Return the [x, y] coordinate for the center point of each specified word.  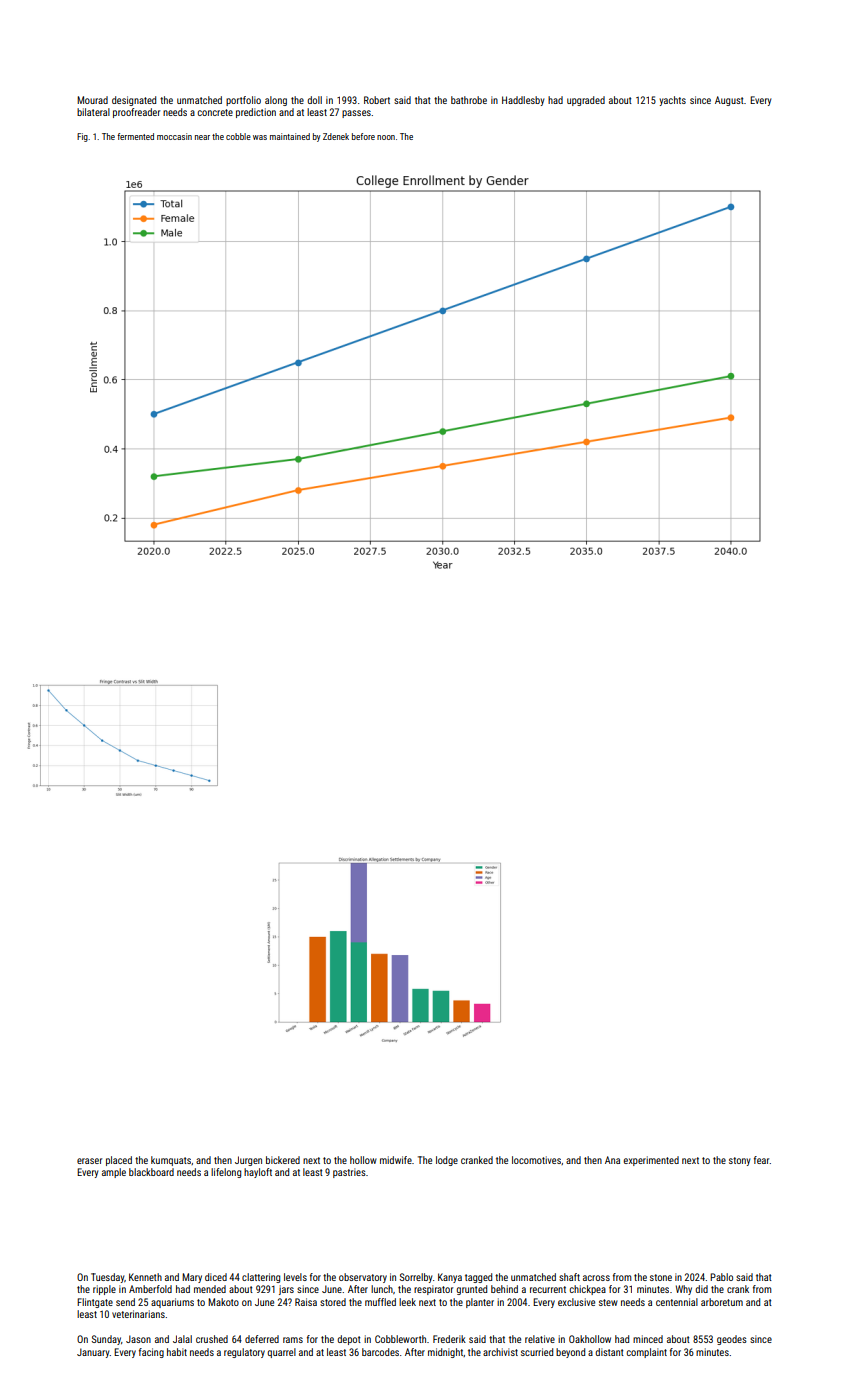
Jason [138, 1339]
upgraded [586, 101]
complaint [647, 1353]
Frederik [449, 1339]
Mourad [92, 100]
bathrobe [469, 100]
